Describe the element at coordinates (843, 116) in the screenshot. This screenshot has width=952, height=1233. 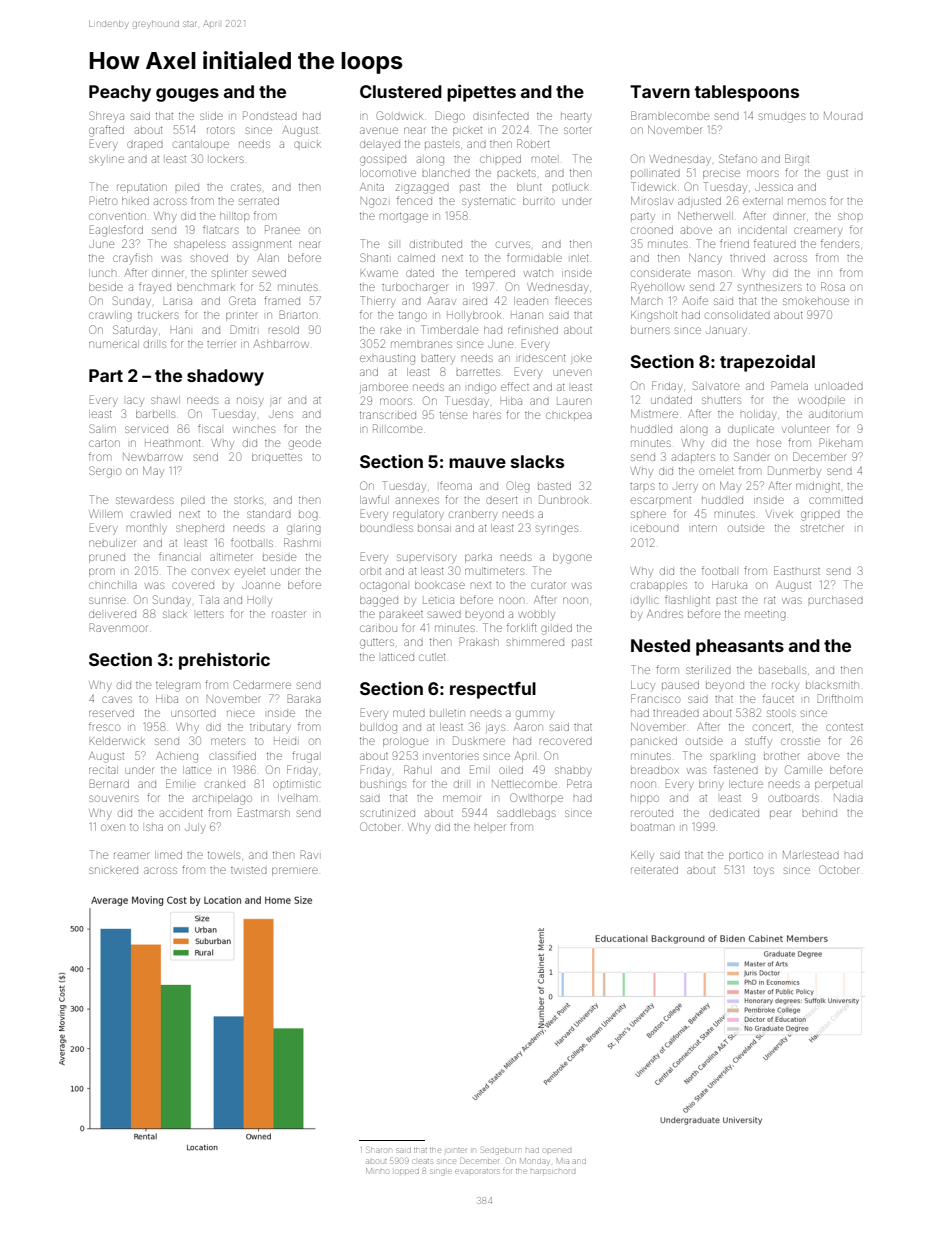
I see `Mourad` at that location.
